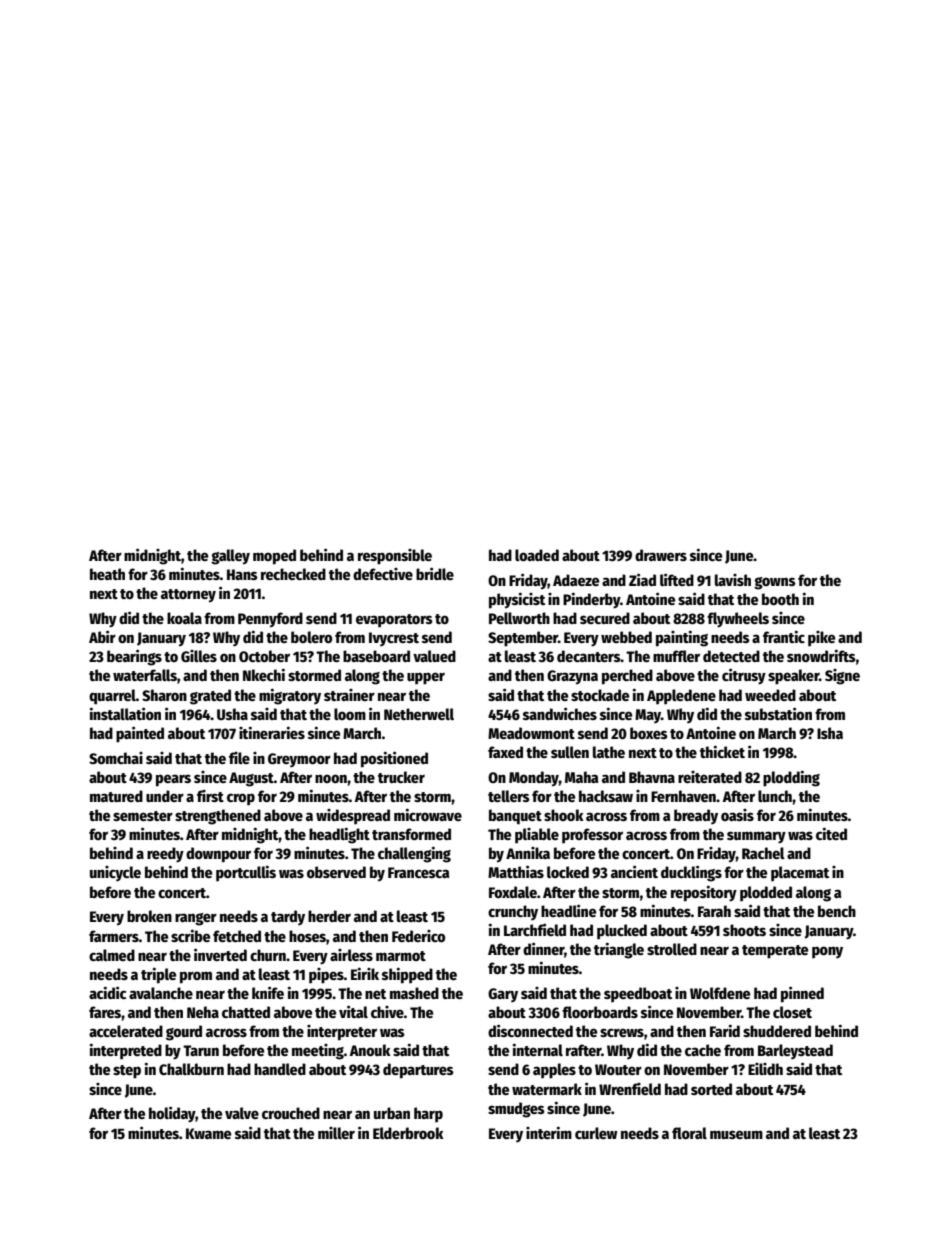  I want to click on loaded, so click(537, 555).
